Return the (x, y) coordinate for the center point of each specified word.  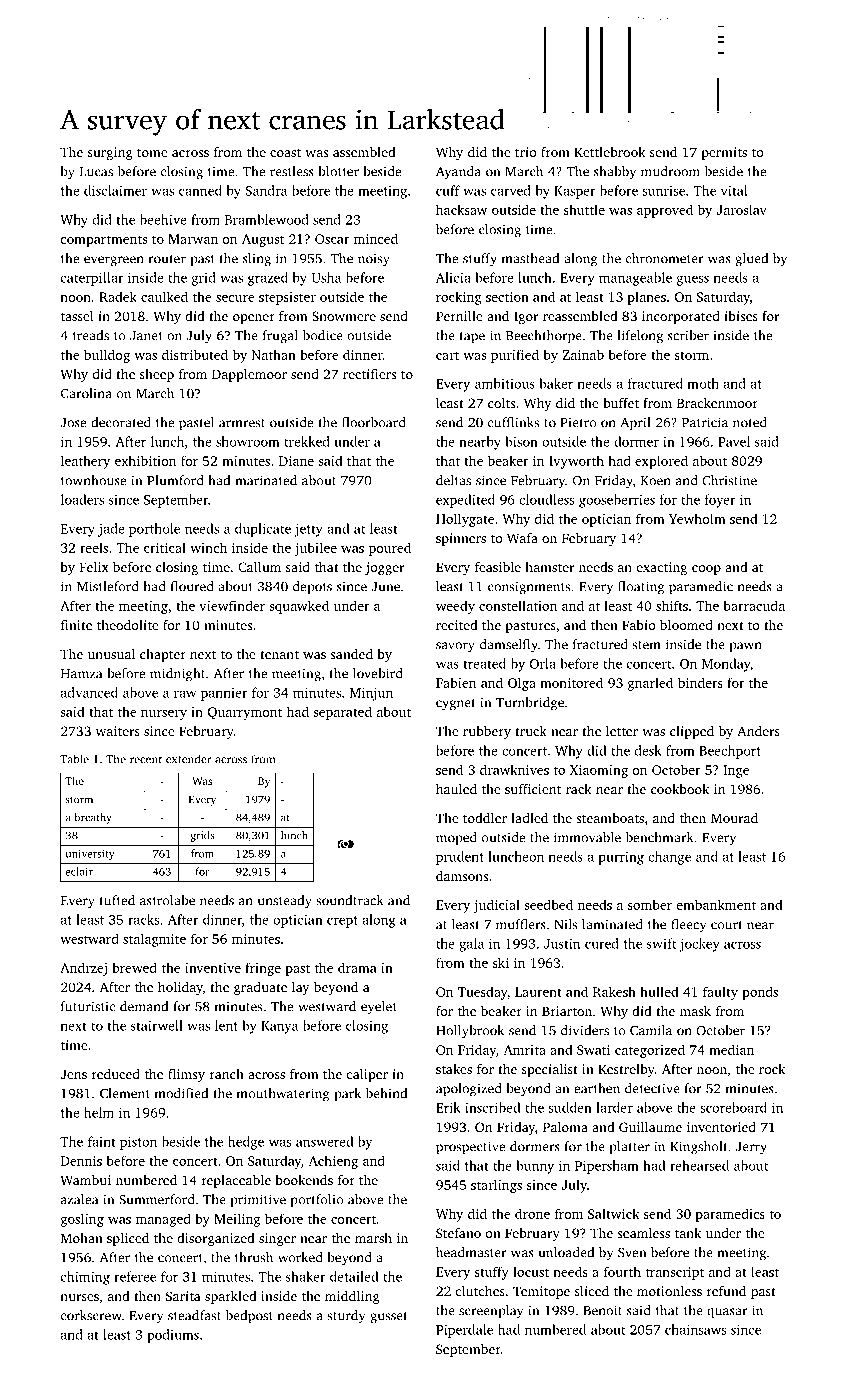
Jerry (751, 1148)
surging (110, 153)
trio (526, 152)
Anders (758, 731)
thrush (254, 1257)
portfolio (317, 1201)
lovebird (377, 673)
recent (146, 760)
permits (724, 153)
